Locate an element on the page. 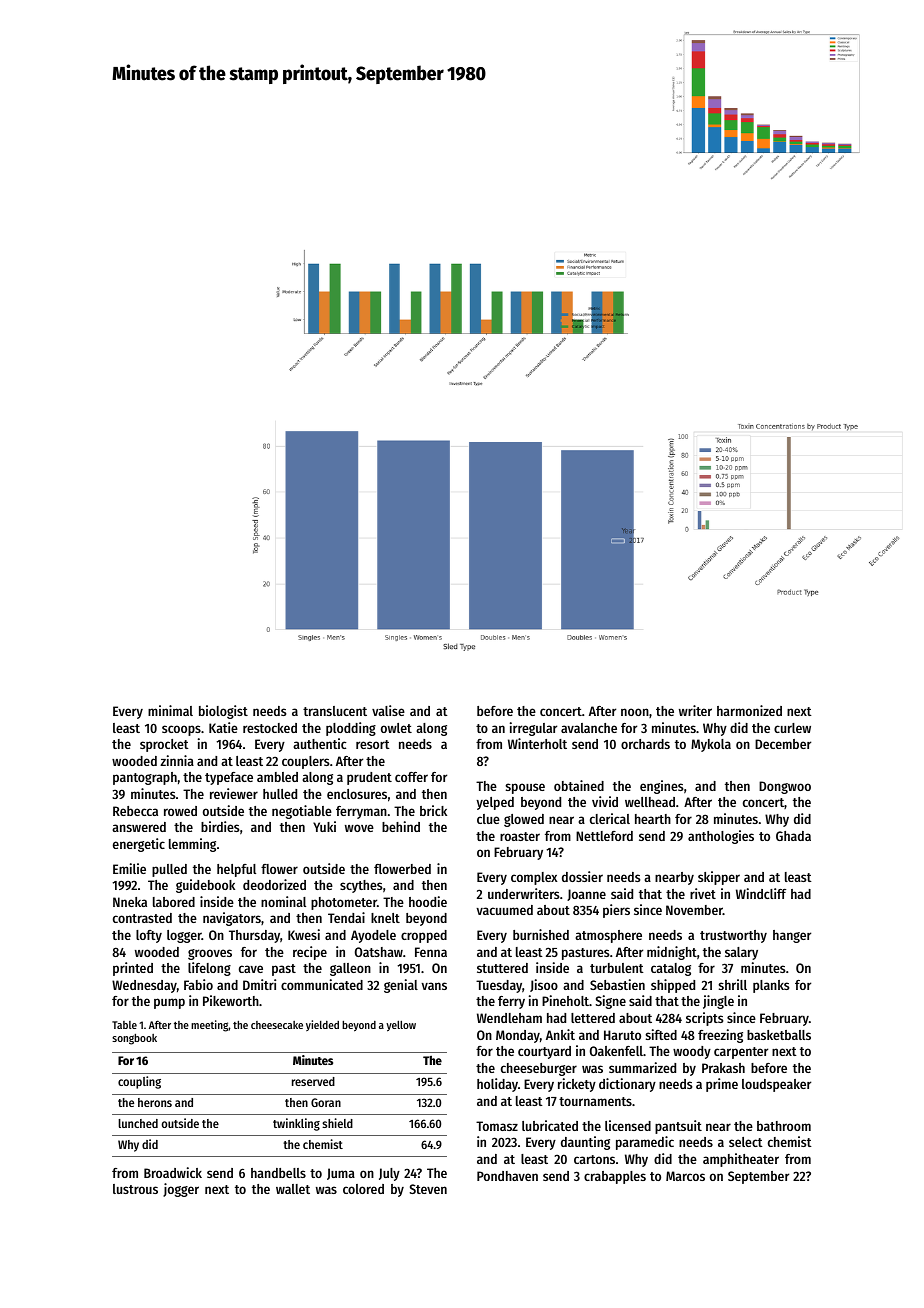 The height and width of the document is (1308, 924). harmonized is located at coordinates (749, 710).
